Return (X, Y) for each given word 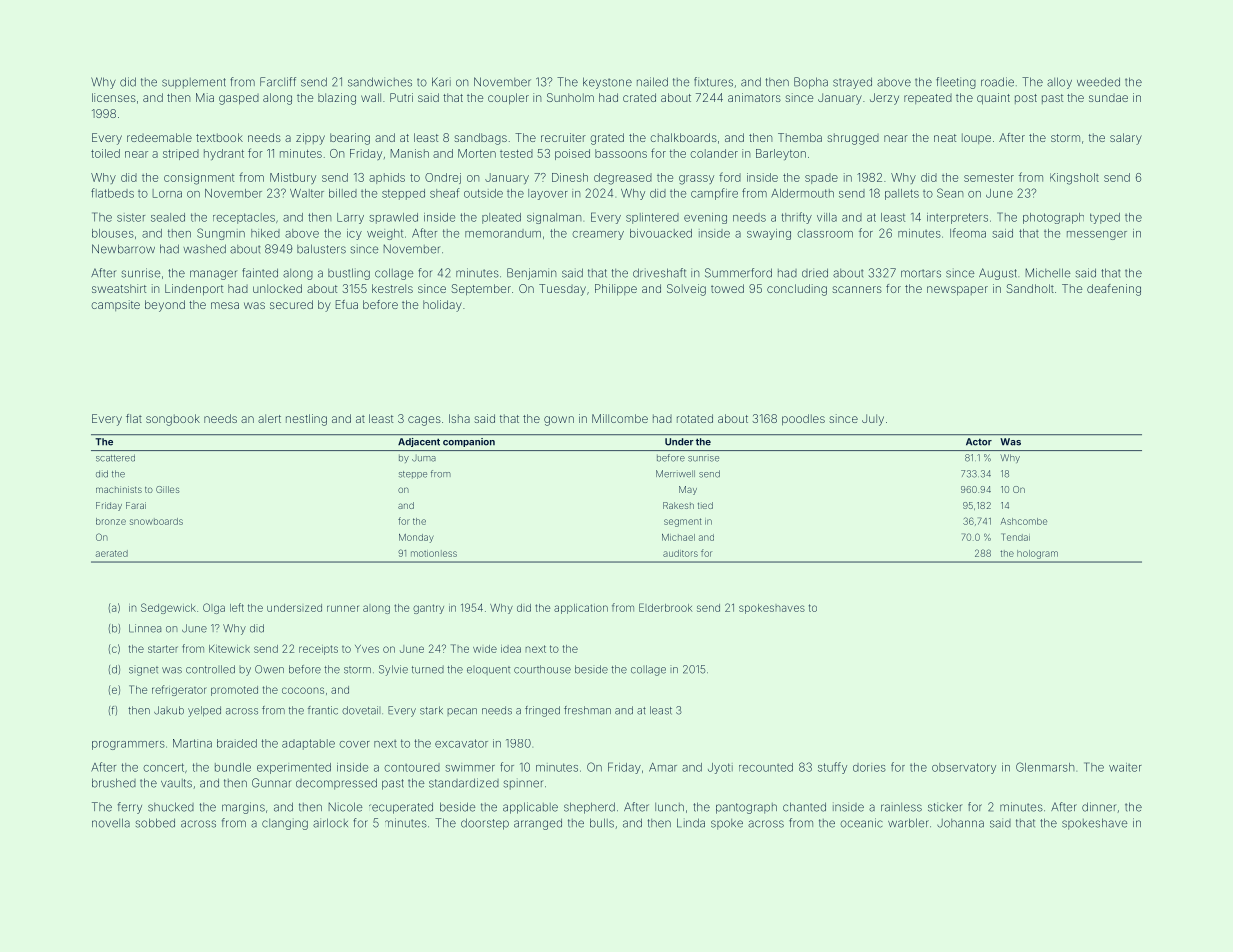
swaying (769, 234)
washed (204, 249)
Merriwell (675, 474)
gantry (428, 609)
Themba (800, 137)
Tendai (1015, 537)
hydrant (224, 154)
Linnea (145, 628)
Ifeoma (968, 233)
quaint (993, 99)
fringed (542, 711)
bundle (233, 767)
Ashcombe (1024, 521)
